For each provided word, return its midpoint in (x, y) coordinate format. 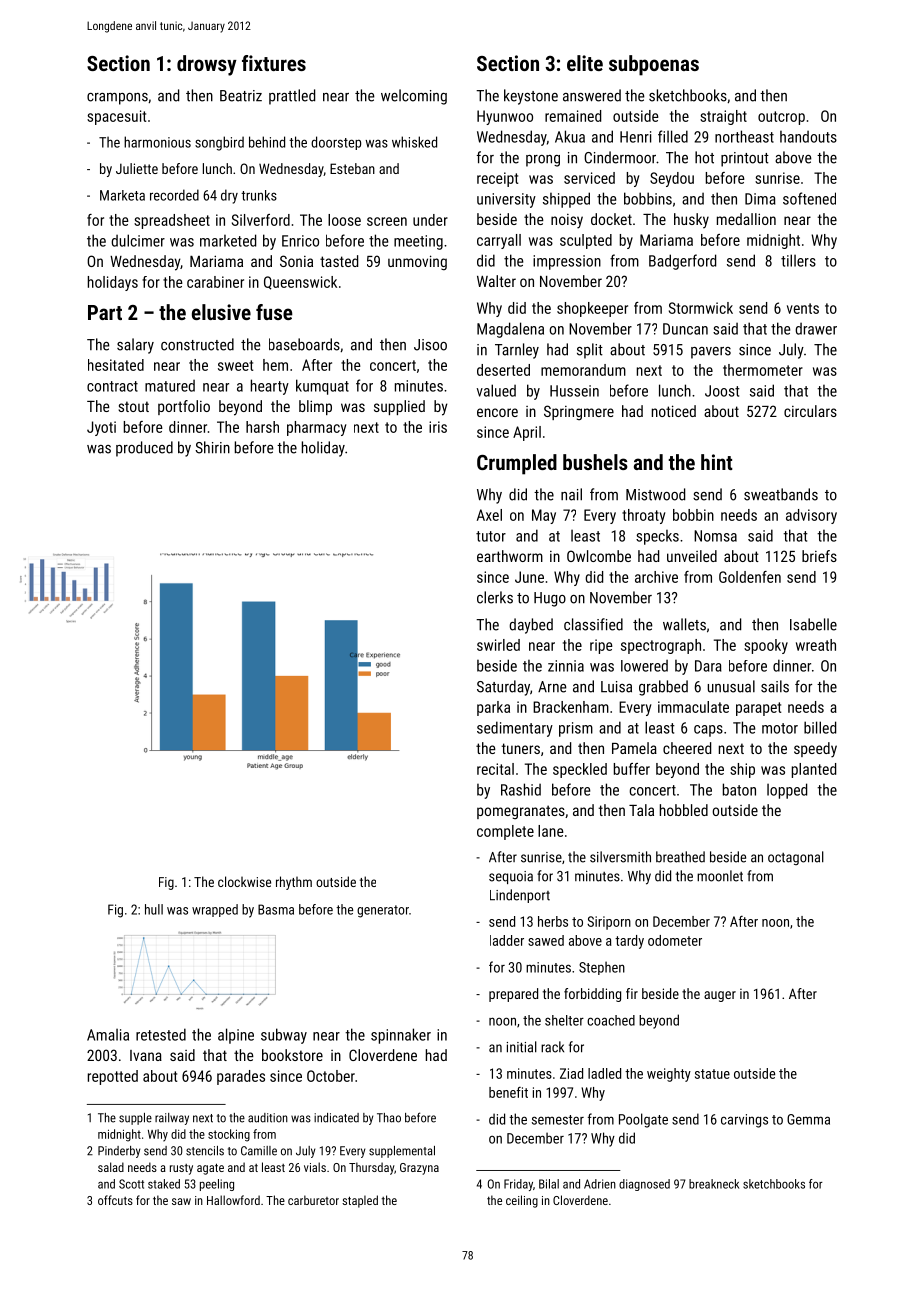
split (590, 351)
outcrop (781, 118)
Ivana (146, 1055)
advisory (811, 516)
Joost (722, 391)
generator (383, 911)
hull (154, 909)
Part (105, 312)
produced (144, 449)
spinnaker (401, 1036)
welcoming (414, 97)
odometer (675, 940)
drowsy (207, 65)
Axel (489, 515)
